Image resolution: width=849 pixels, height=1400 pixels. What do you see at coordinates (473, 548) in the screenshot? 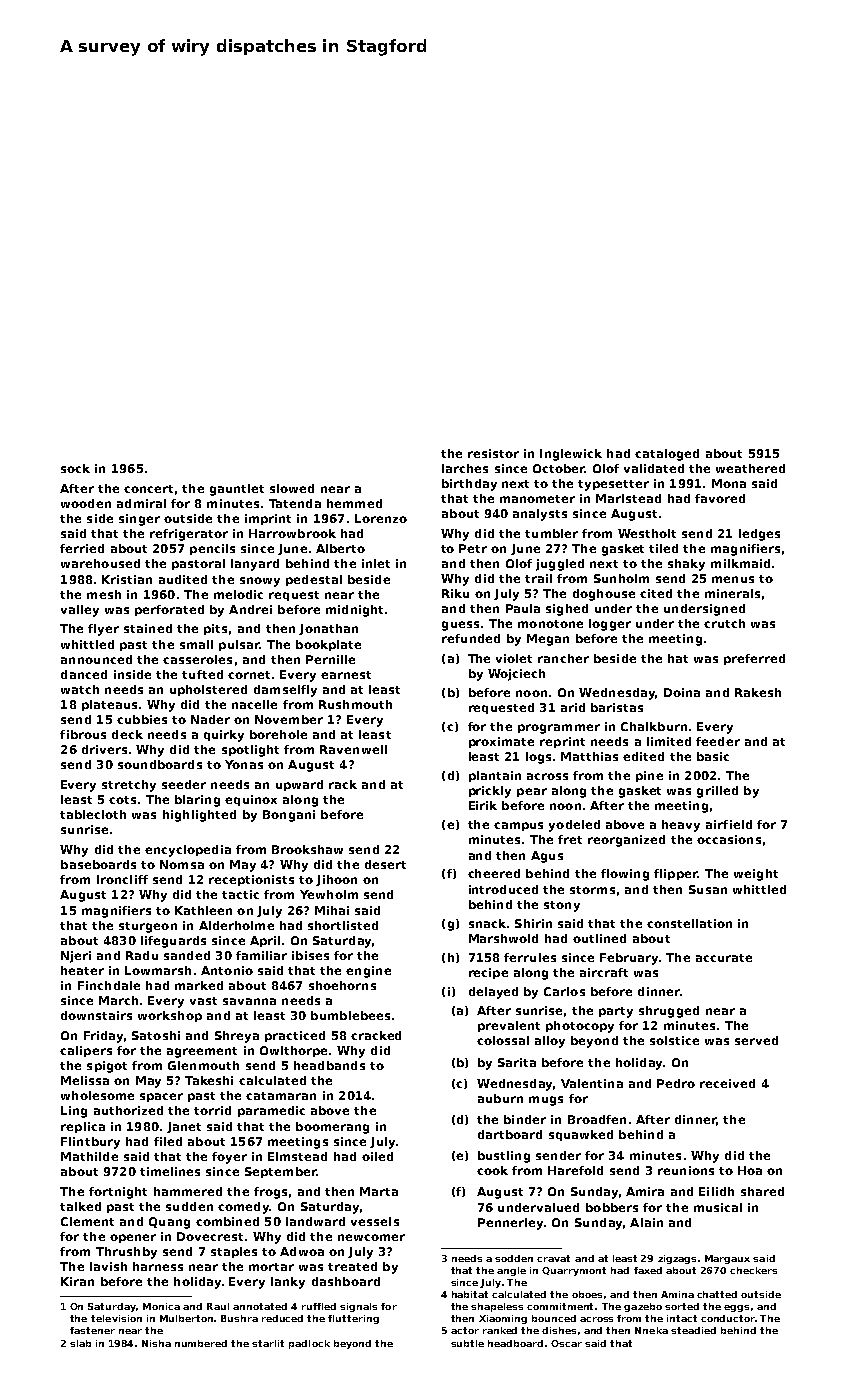
I see `Petr` at bounding box center [473, 548].
